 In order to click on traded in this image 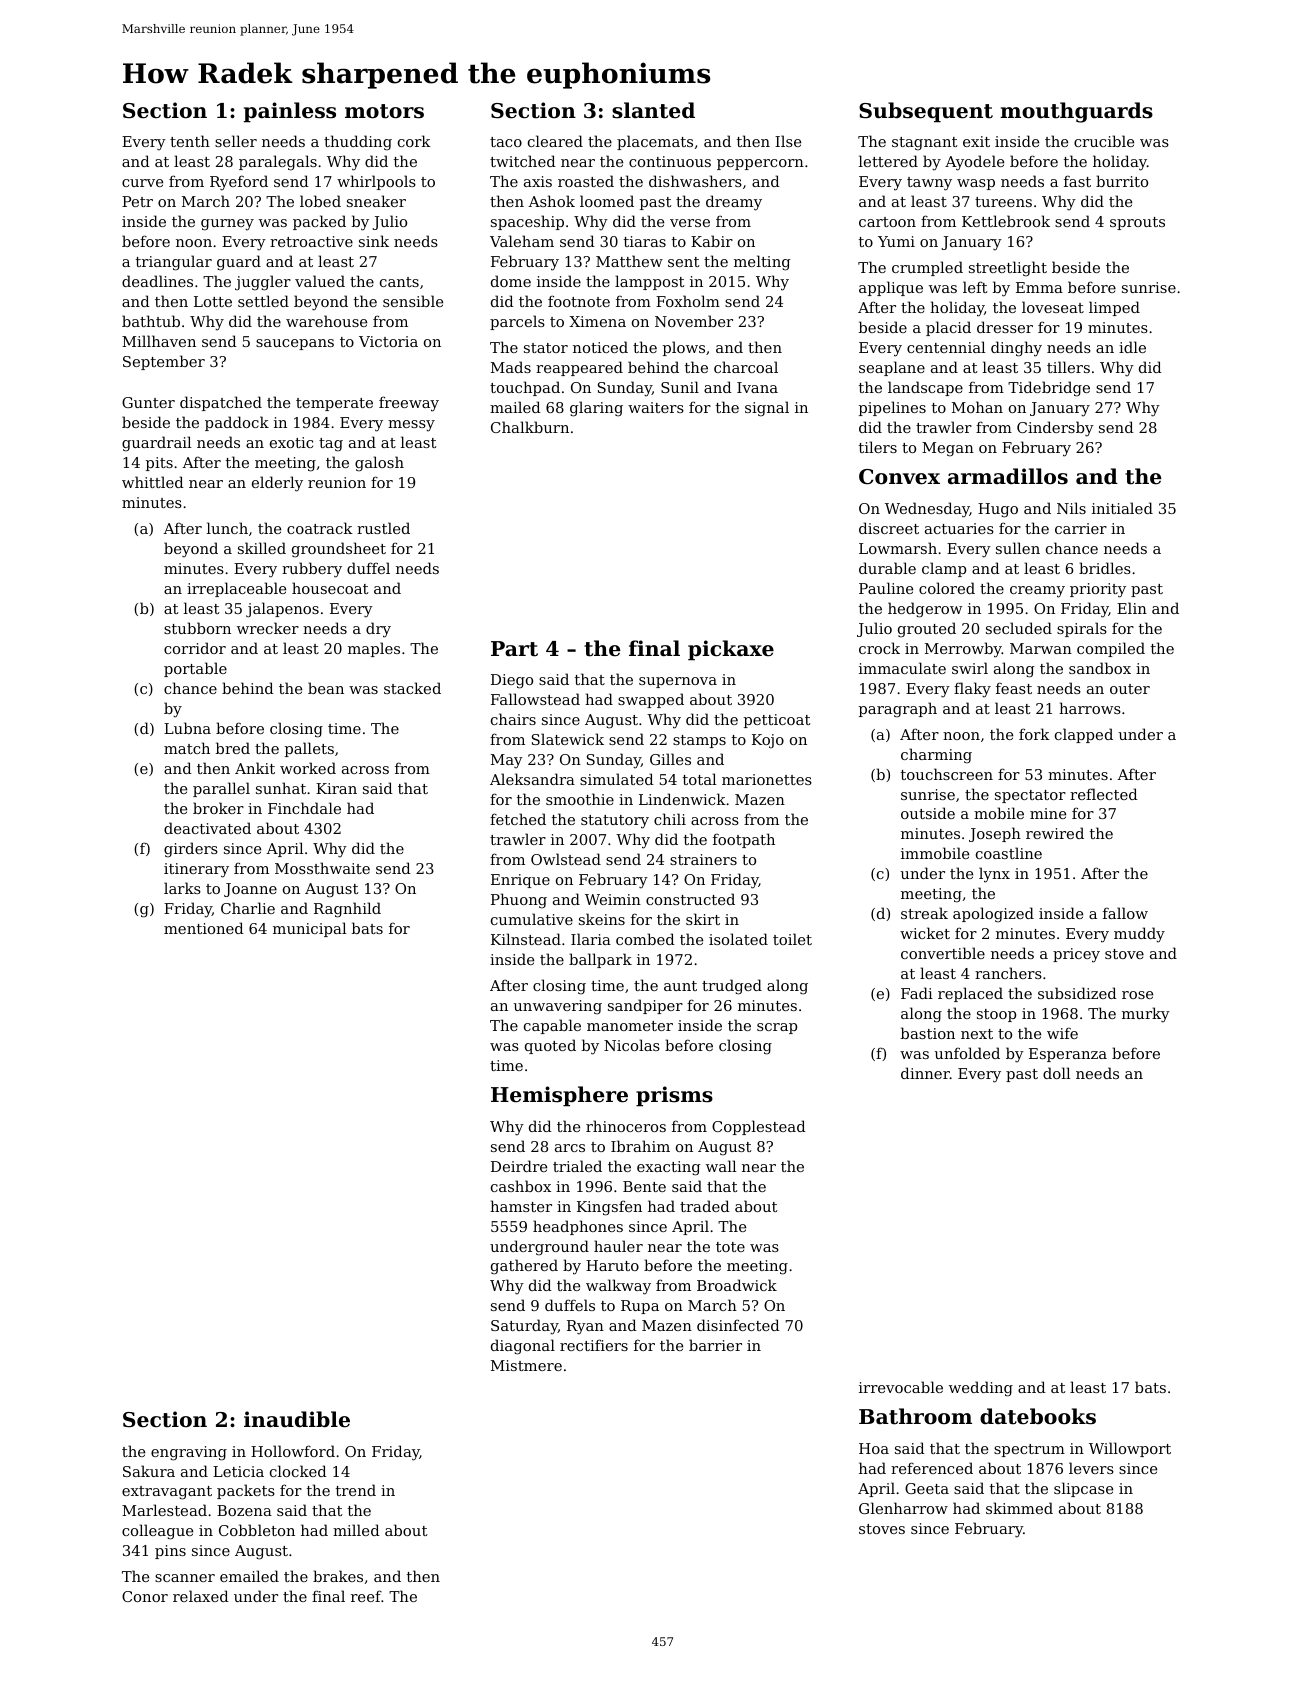, I will do `click(705, 1206)`.
